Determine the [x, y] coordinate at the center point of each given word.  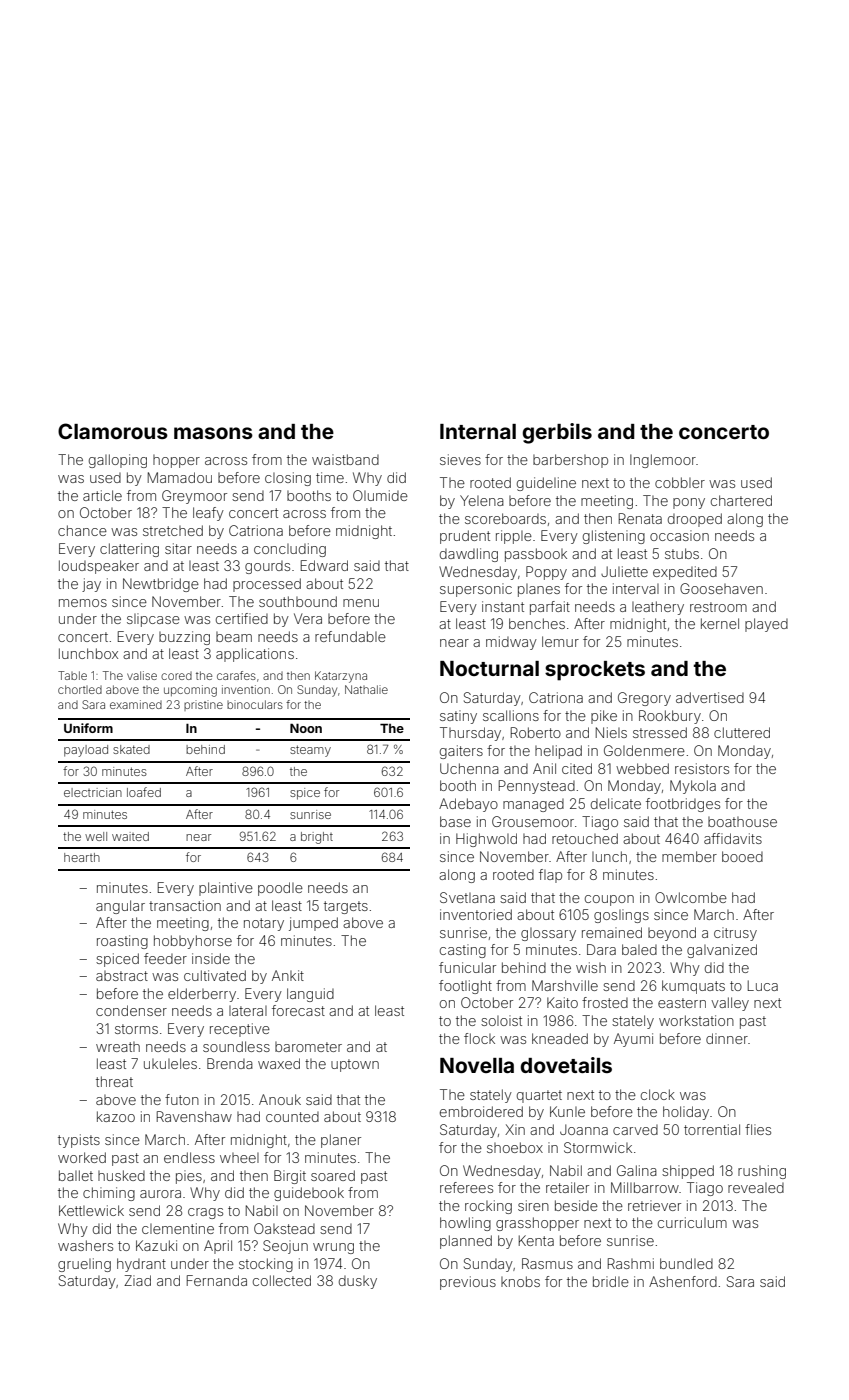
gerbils [557, 433]
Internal [478, 431]
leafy [208, 514]
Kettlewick [91, 1210]
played [766, 625]
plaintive [226, 889]
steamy [310, 751]
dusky [358, 1282]
